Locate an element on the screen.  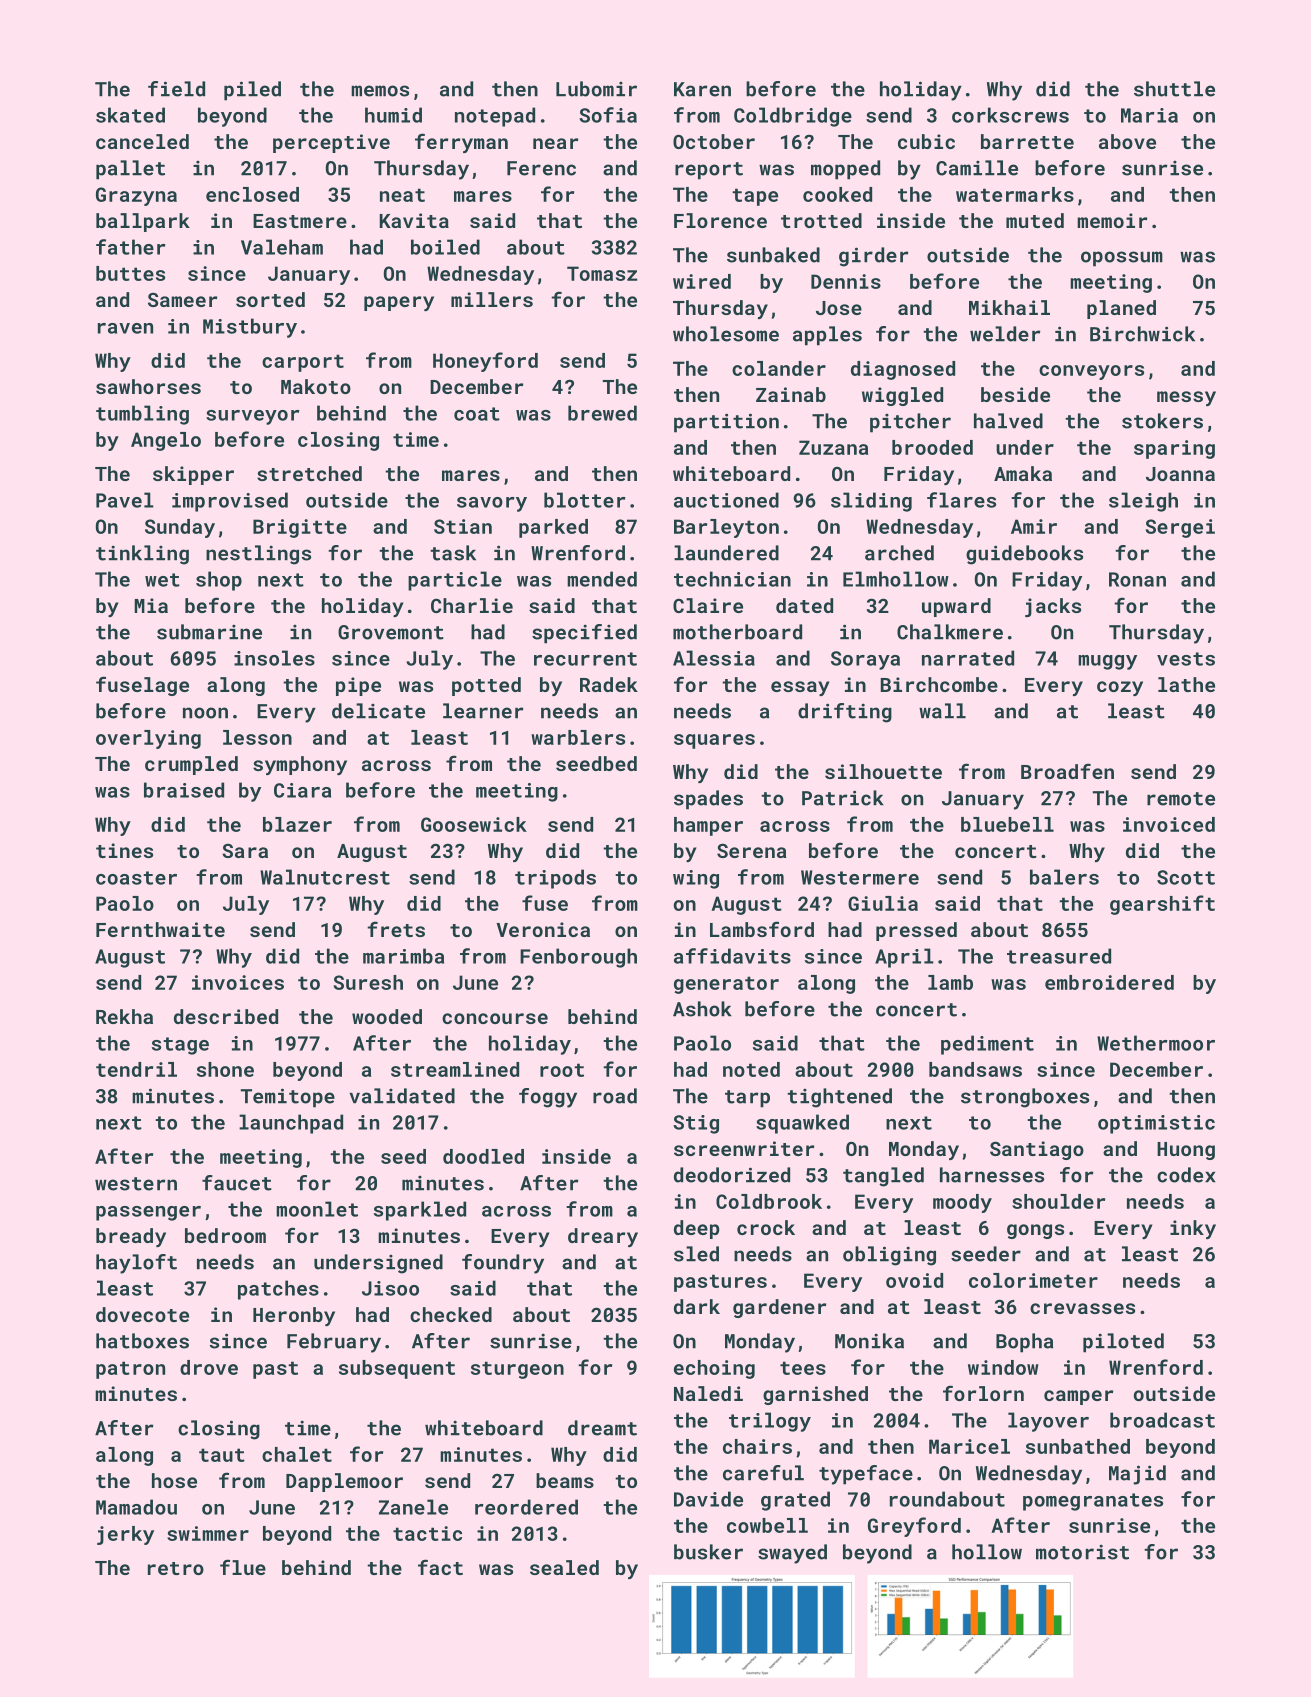
flue is located at coordinates (243, 1567).
